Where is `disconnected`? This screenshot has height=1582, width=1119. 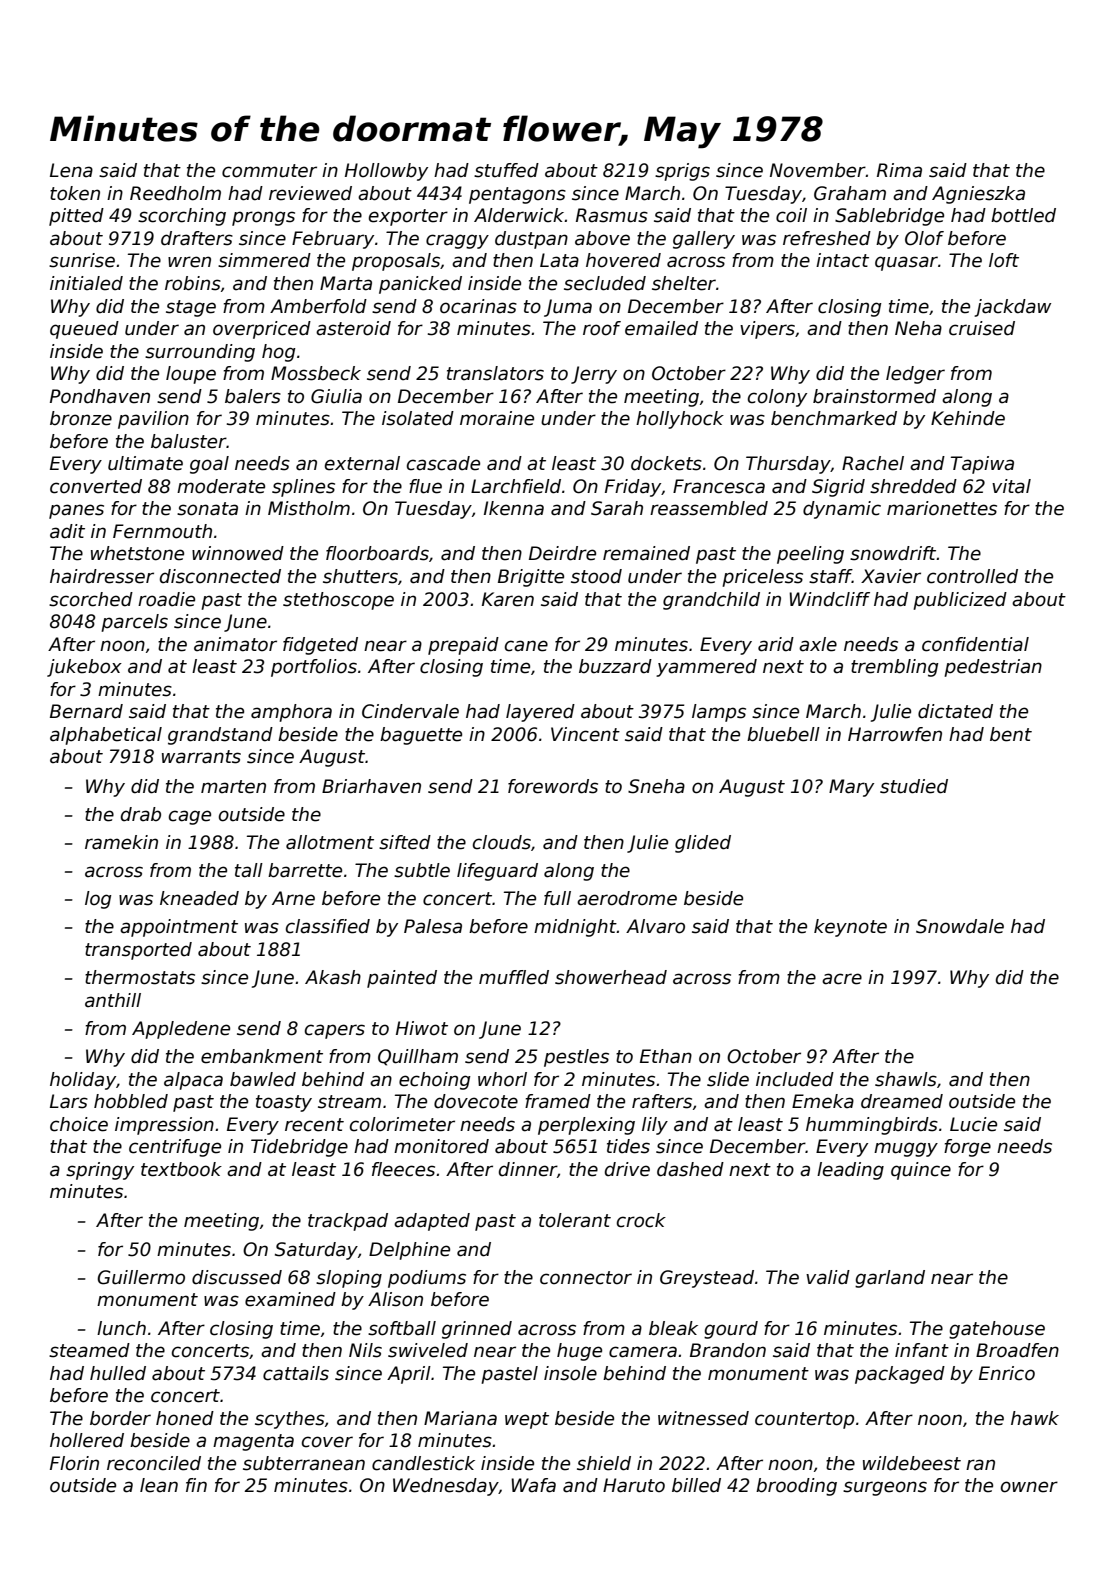 disconnected is located at coordinates (220, 576).
